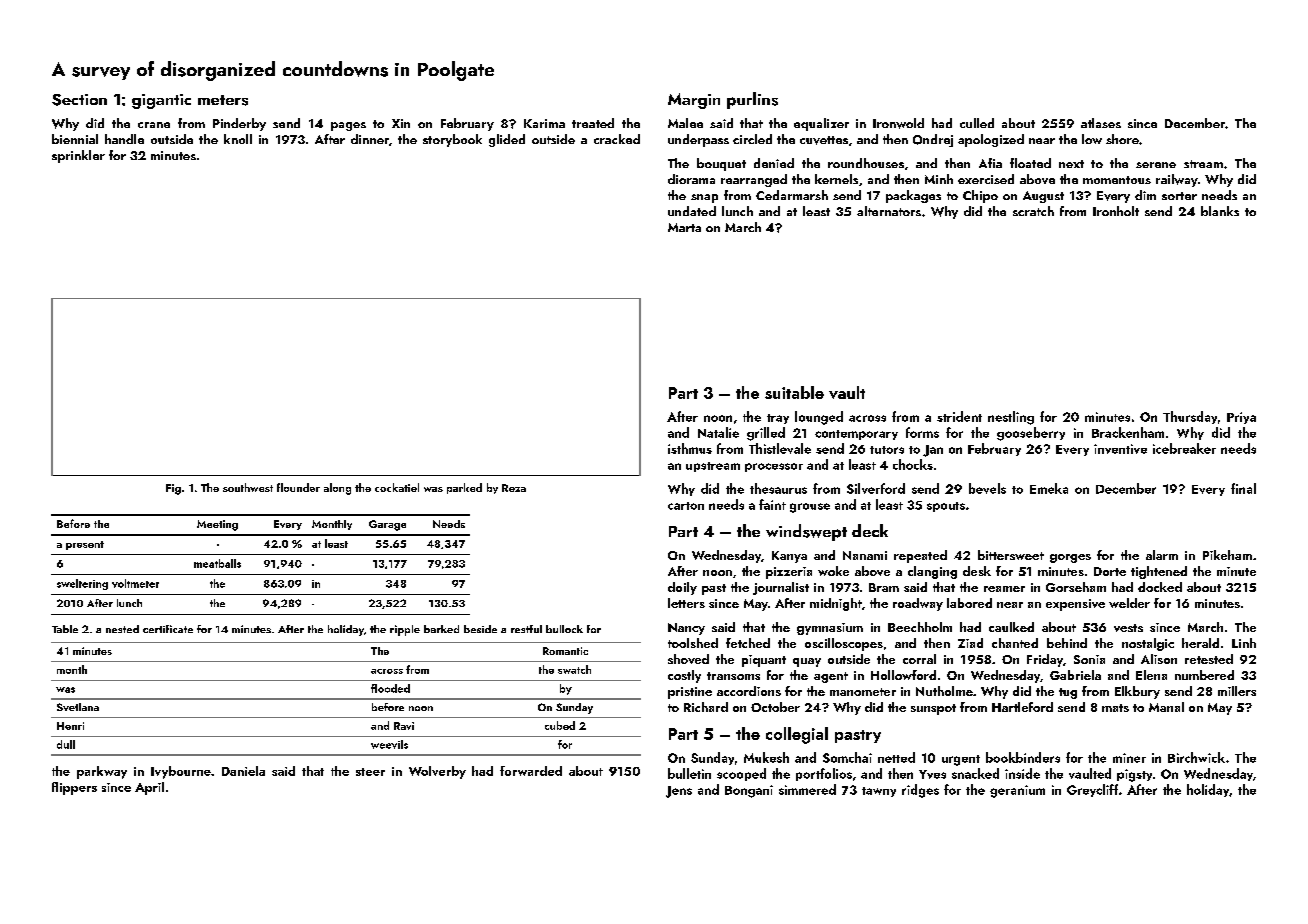 This page has width=1308, height=924. What do you see at coordinates (718, 432) in the page?
I see `Natalie` at bounding box center [718, 432].
